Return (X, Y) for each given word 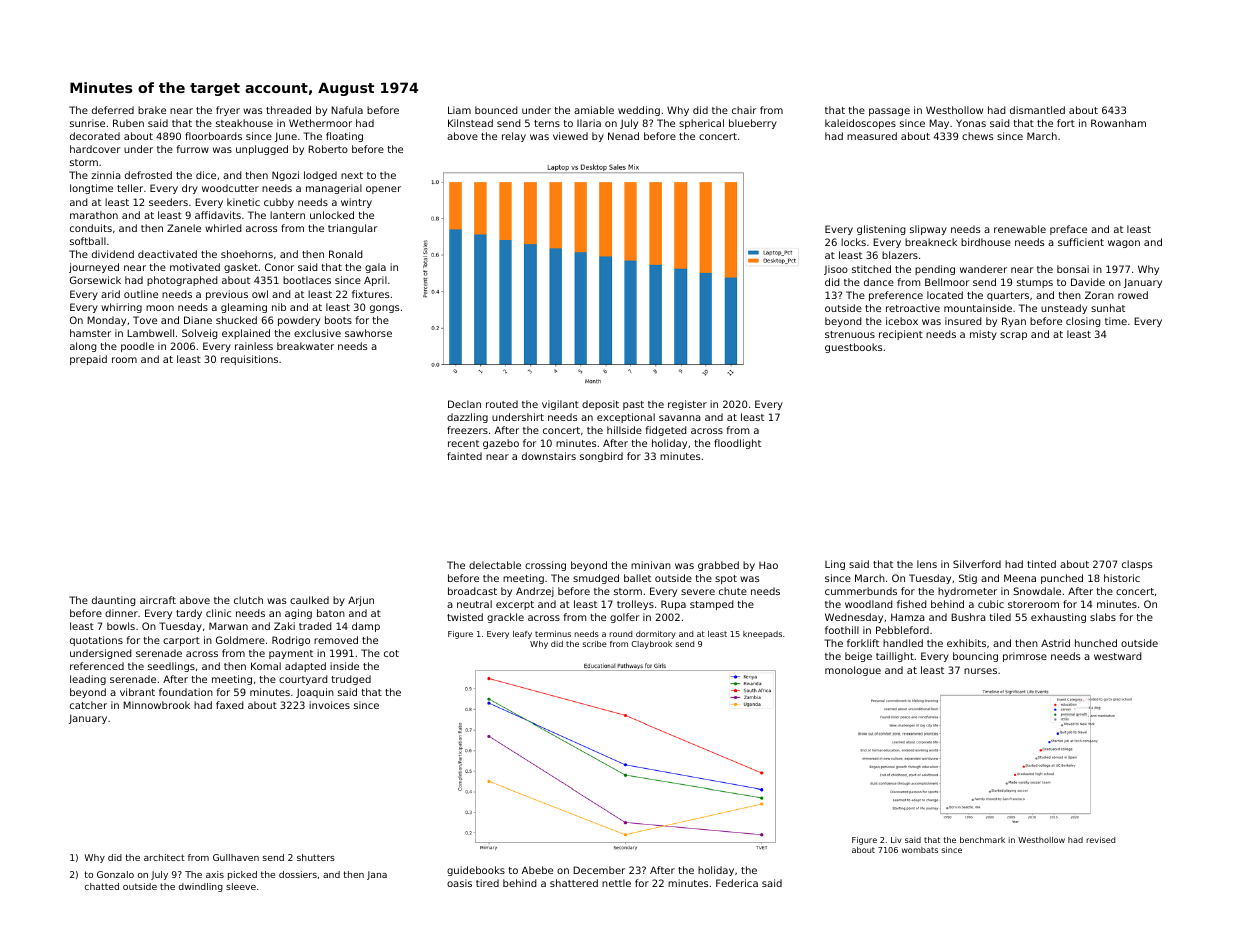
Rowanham (1118, 123)
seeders (168, 202)
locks (853, 242)
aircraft (158, 600)
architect (164, 857)
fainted (464, 456)
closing (1083, 322)
